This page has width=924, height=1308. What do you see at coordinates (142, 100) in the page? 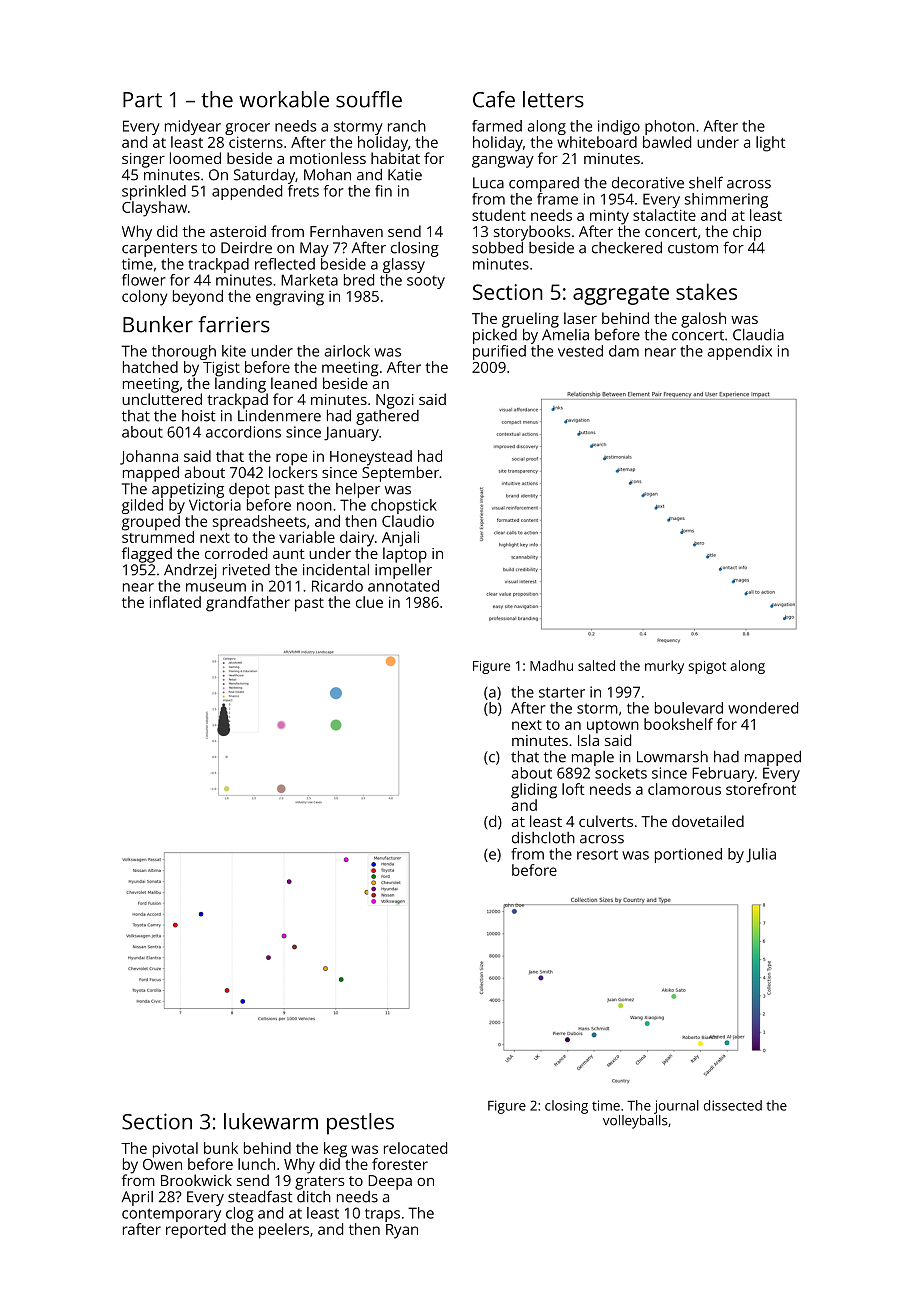
I see `Part` at bounding box center [142, 100].
